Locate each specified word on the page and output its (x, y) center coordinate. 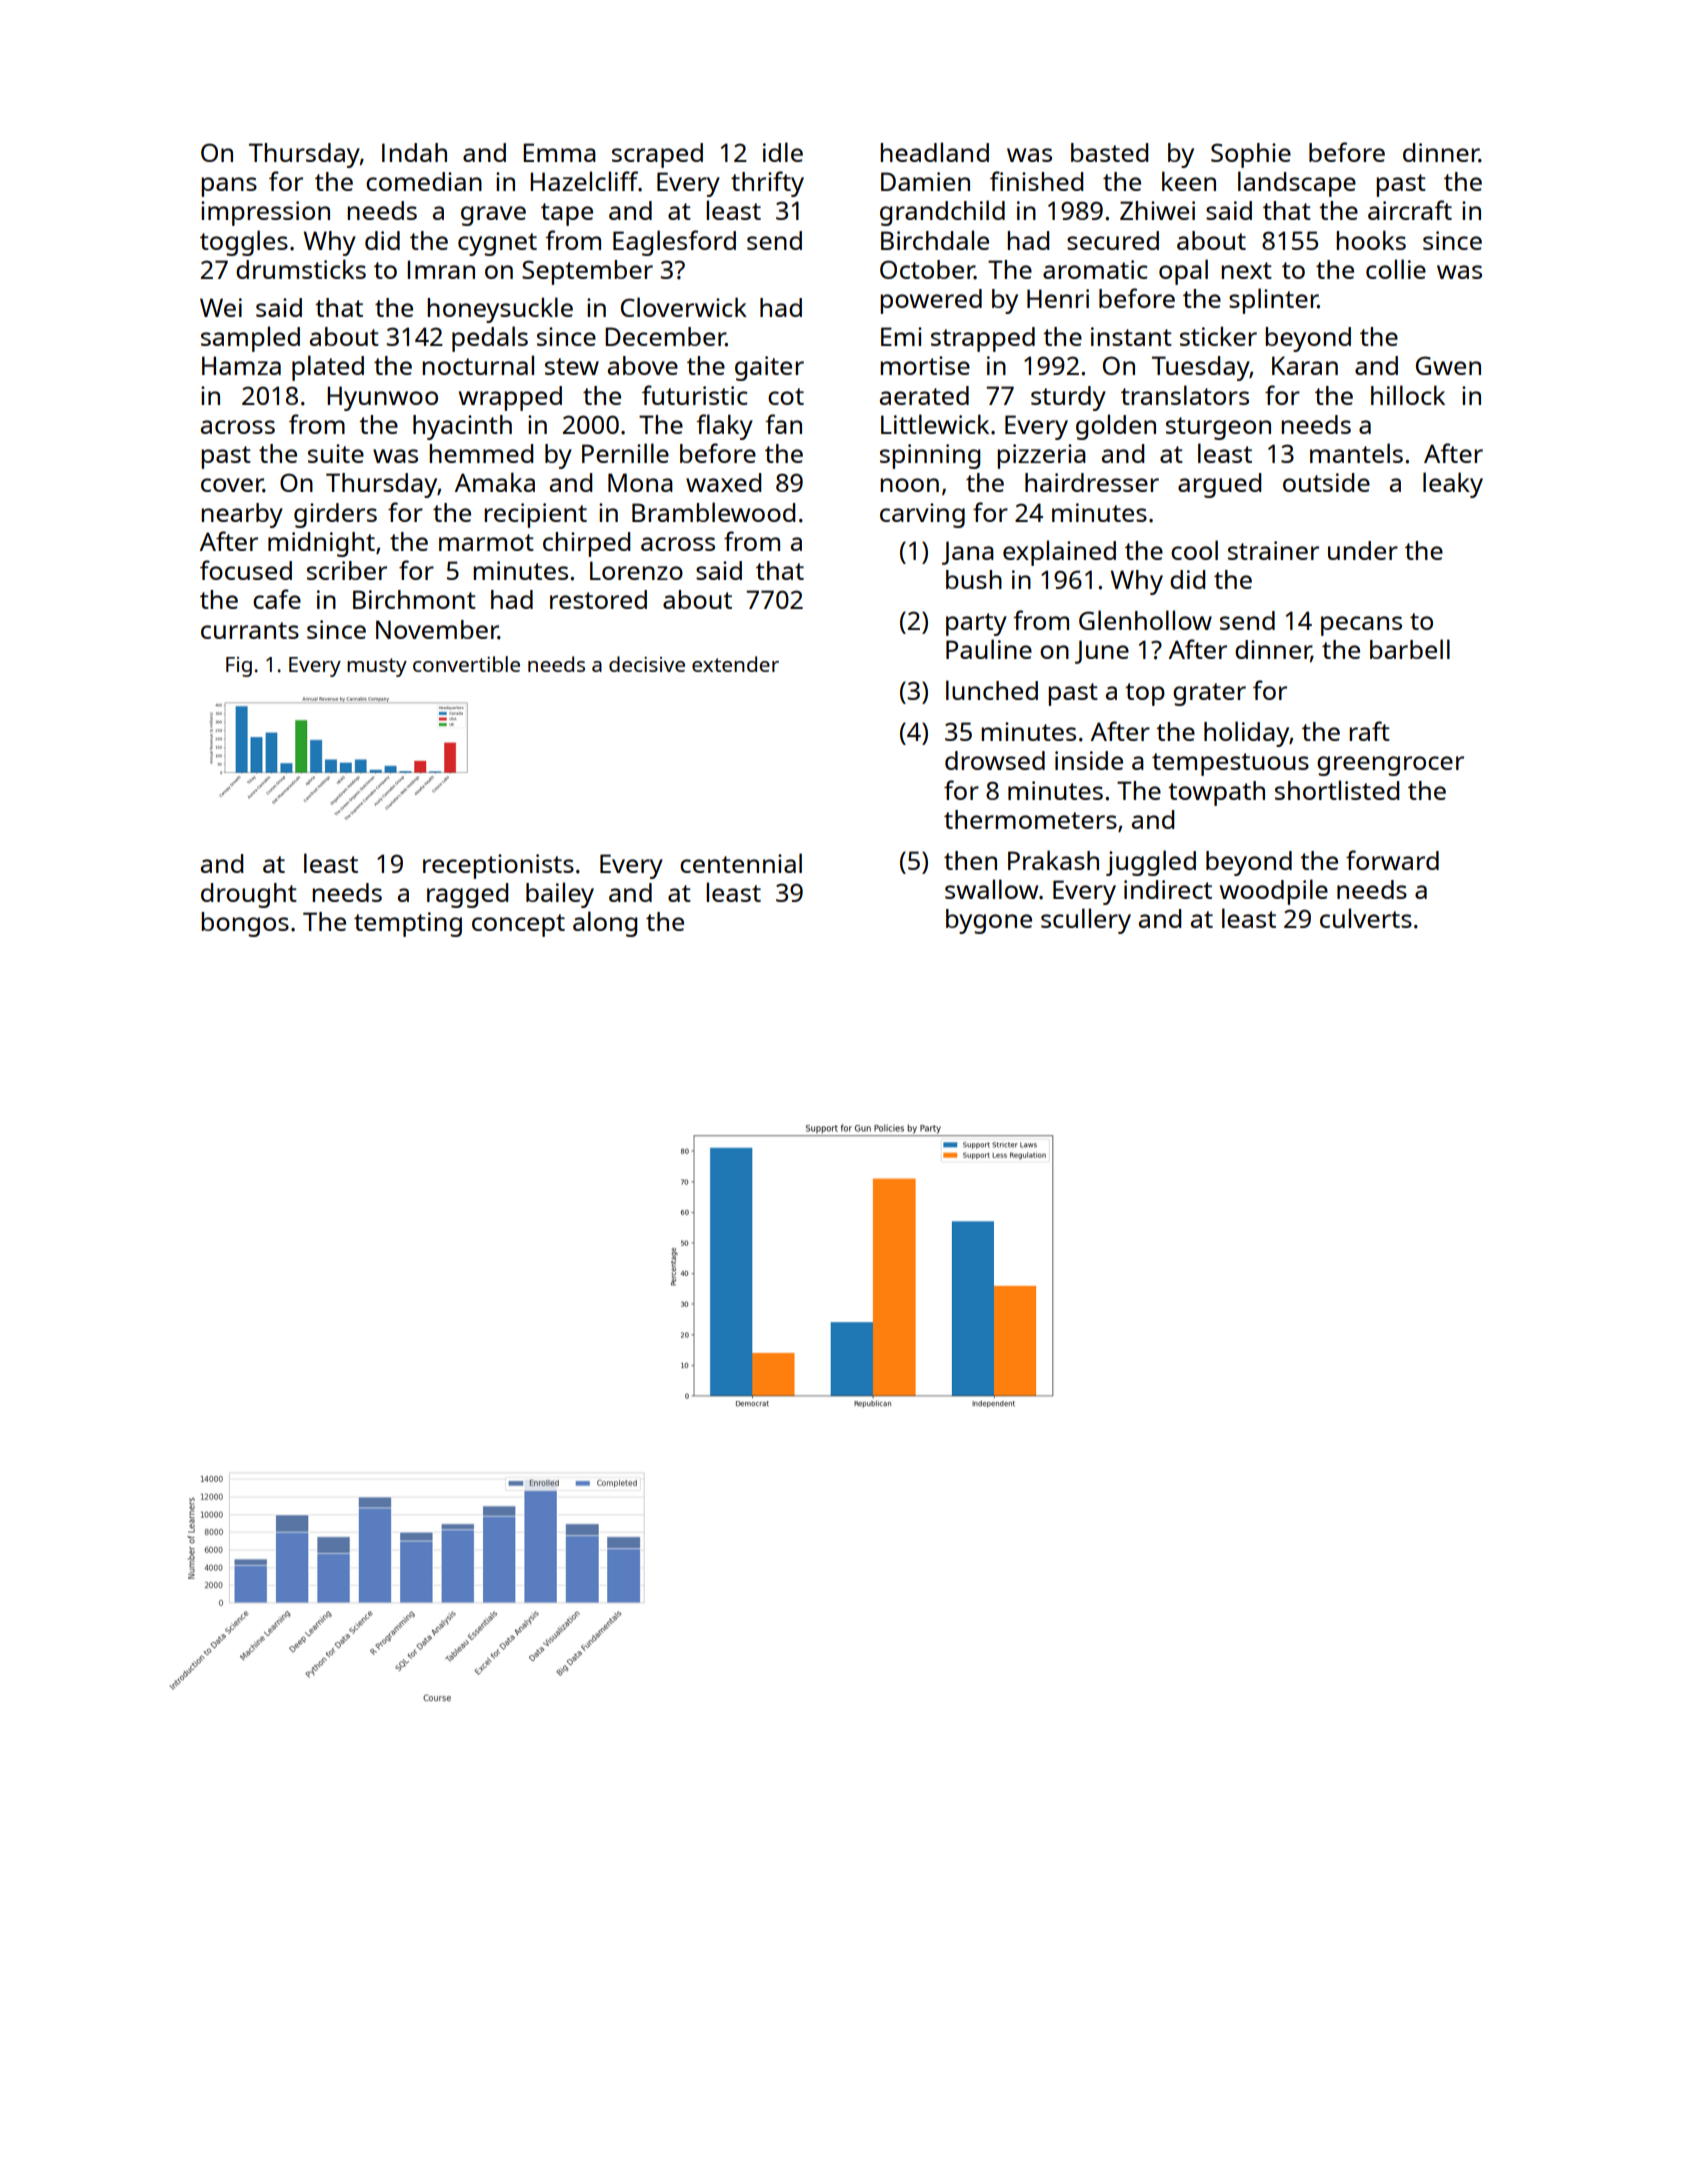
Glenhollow (1145, 620)
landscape (1297, 184)
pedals (490, 339)
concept (518, 925)
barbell (1410, 649)
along (605, 924)
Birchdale (935, 240)
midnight (321, 544)
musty (377, 667)
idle (783, 152)
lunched (992, 690)
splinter (1273, 301)
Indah (414, 152)
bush (974, 579)
